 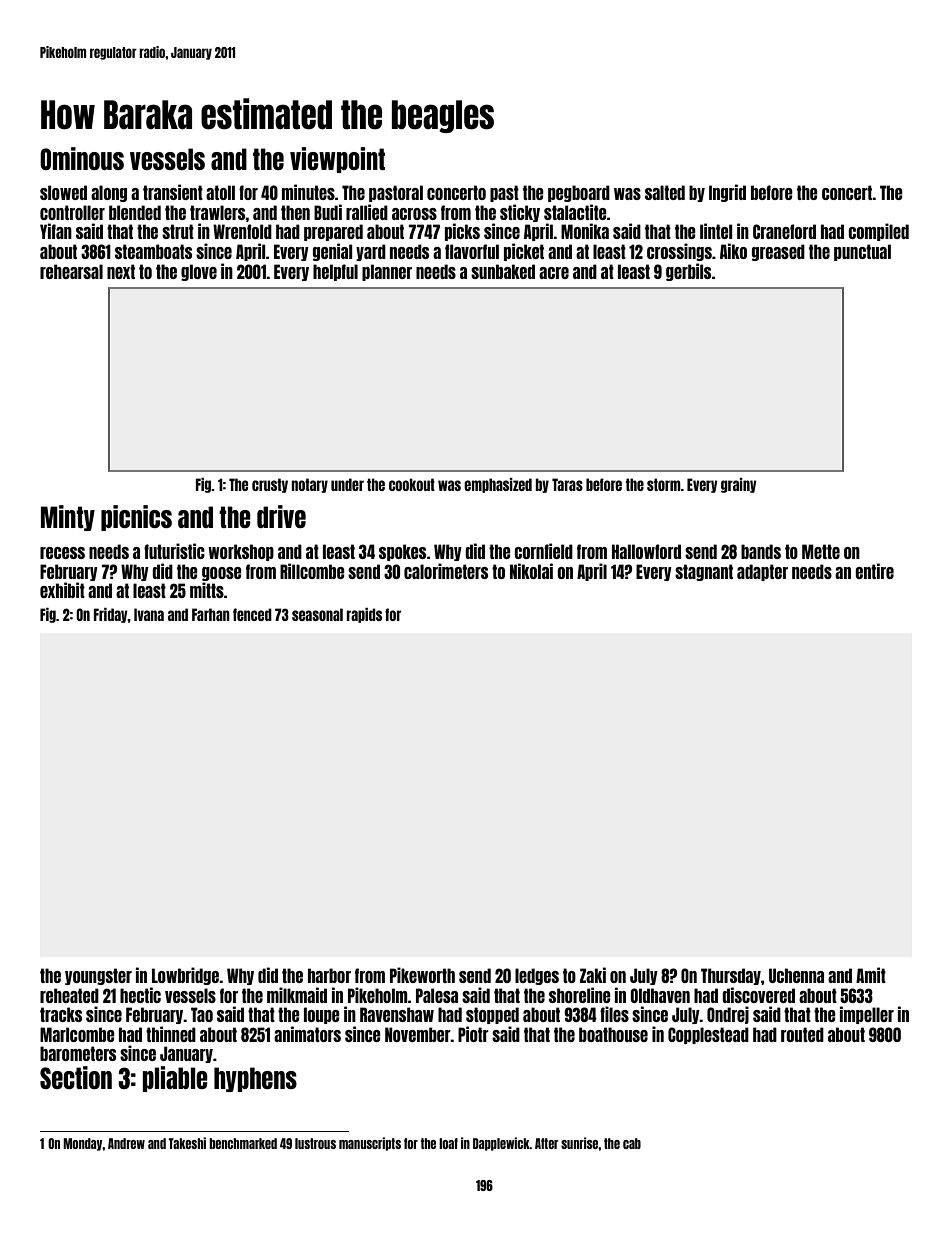 I want to click on Takeshi, so click(x=187, y=1143).
